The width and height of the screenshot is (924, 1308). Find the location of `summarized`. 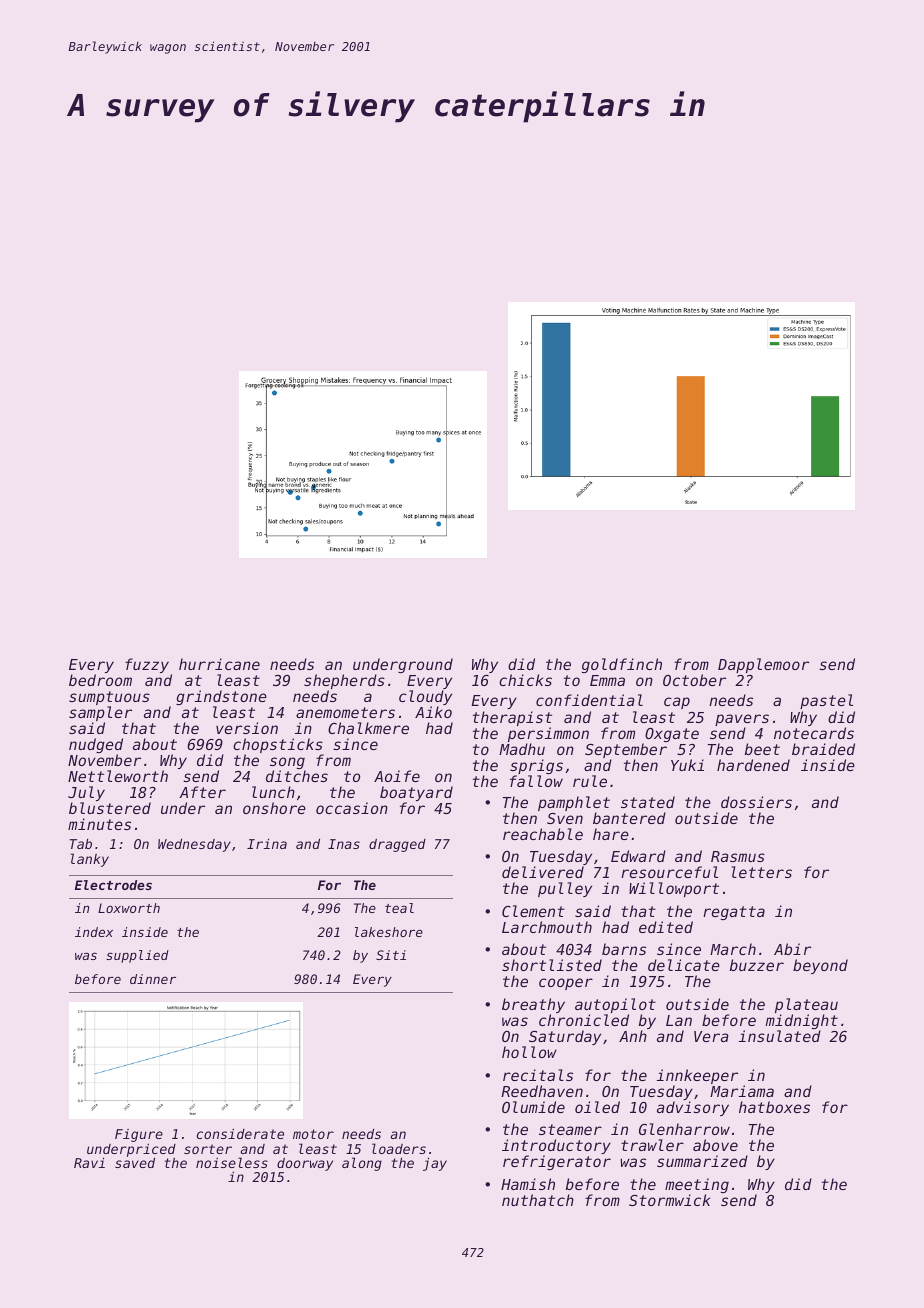

summarized is located at coordinates (702, 1161).
